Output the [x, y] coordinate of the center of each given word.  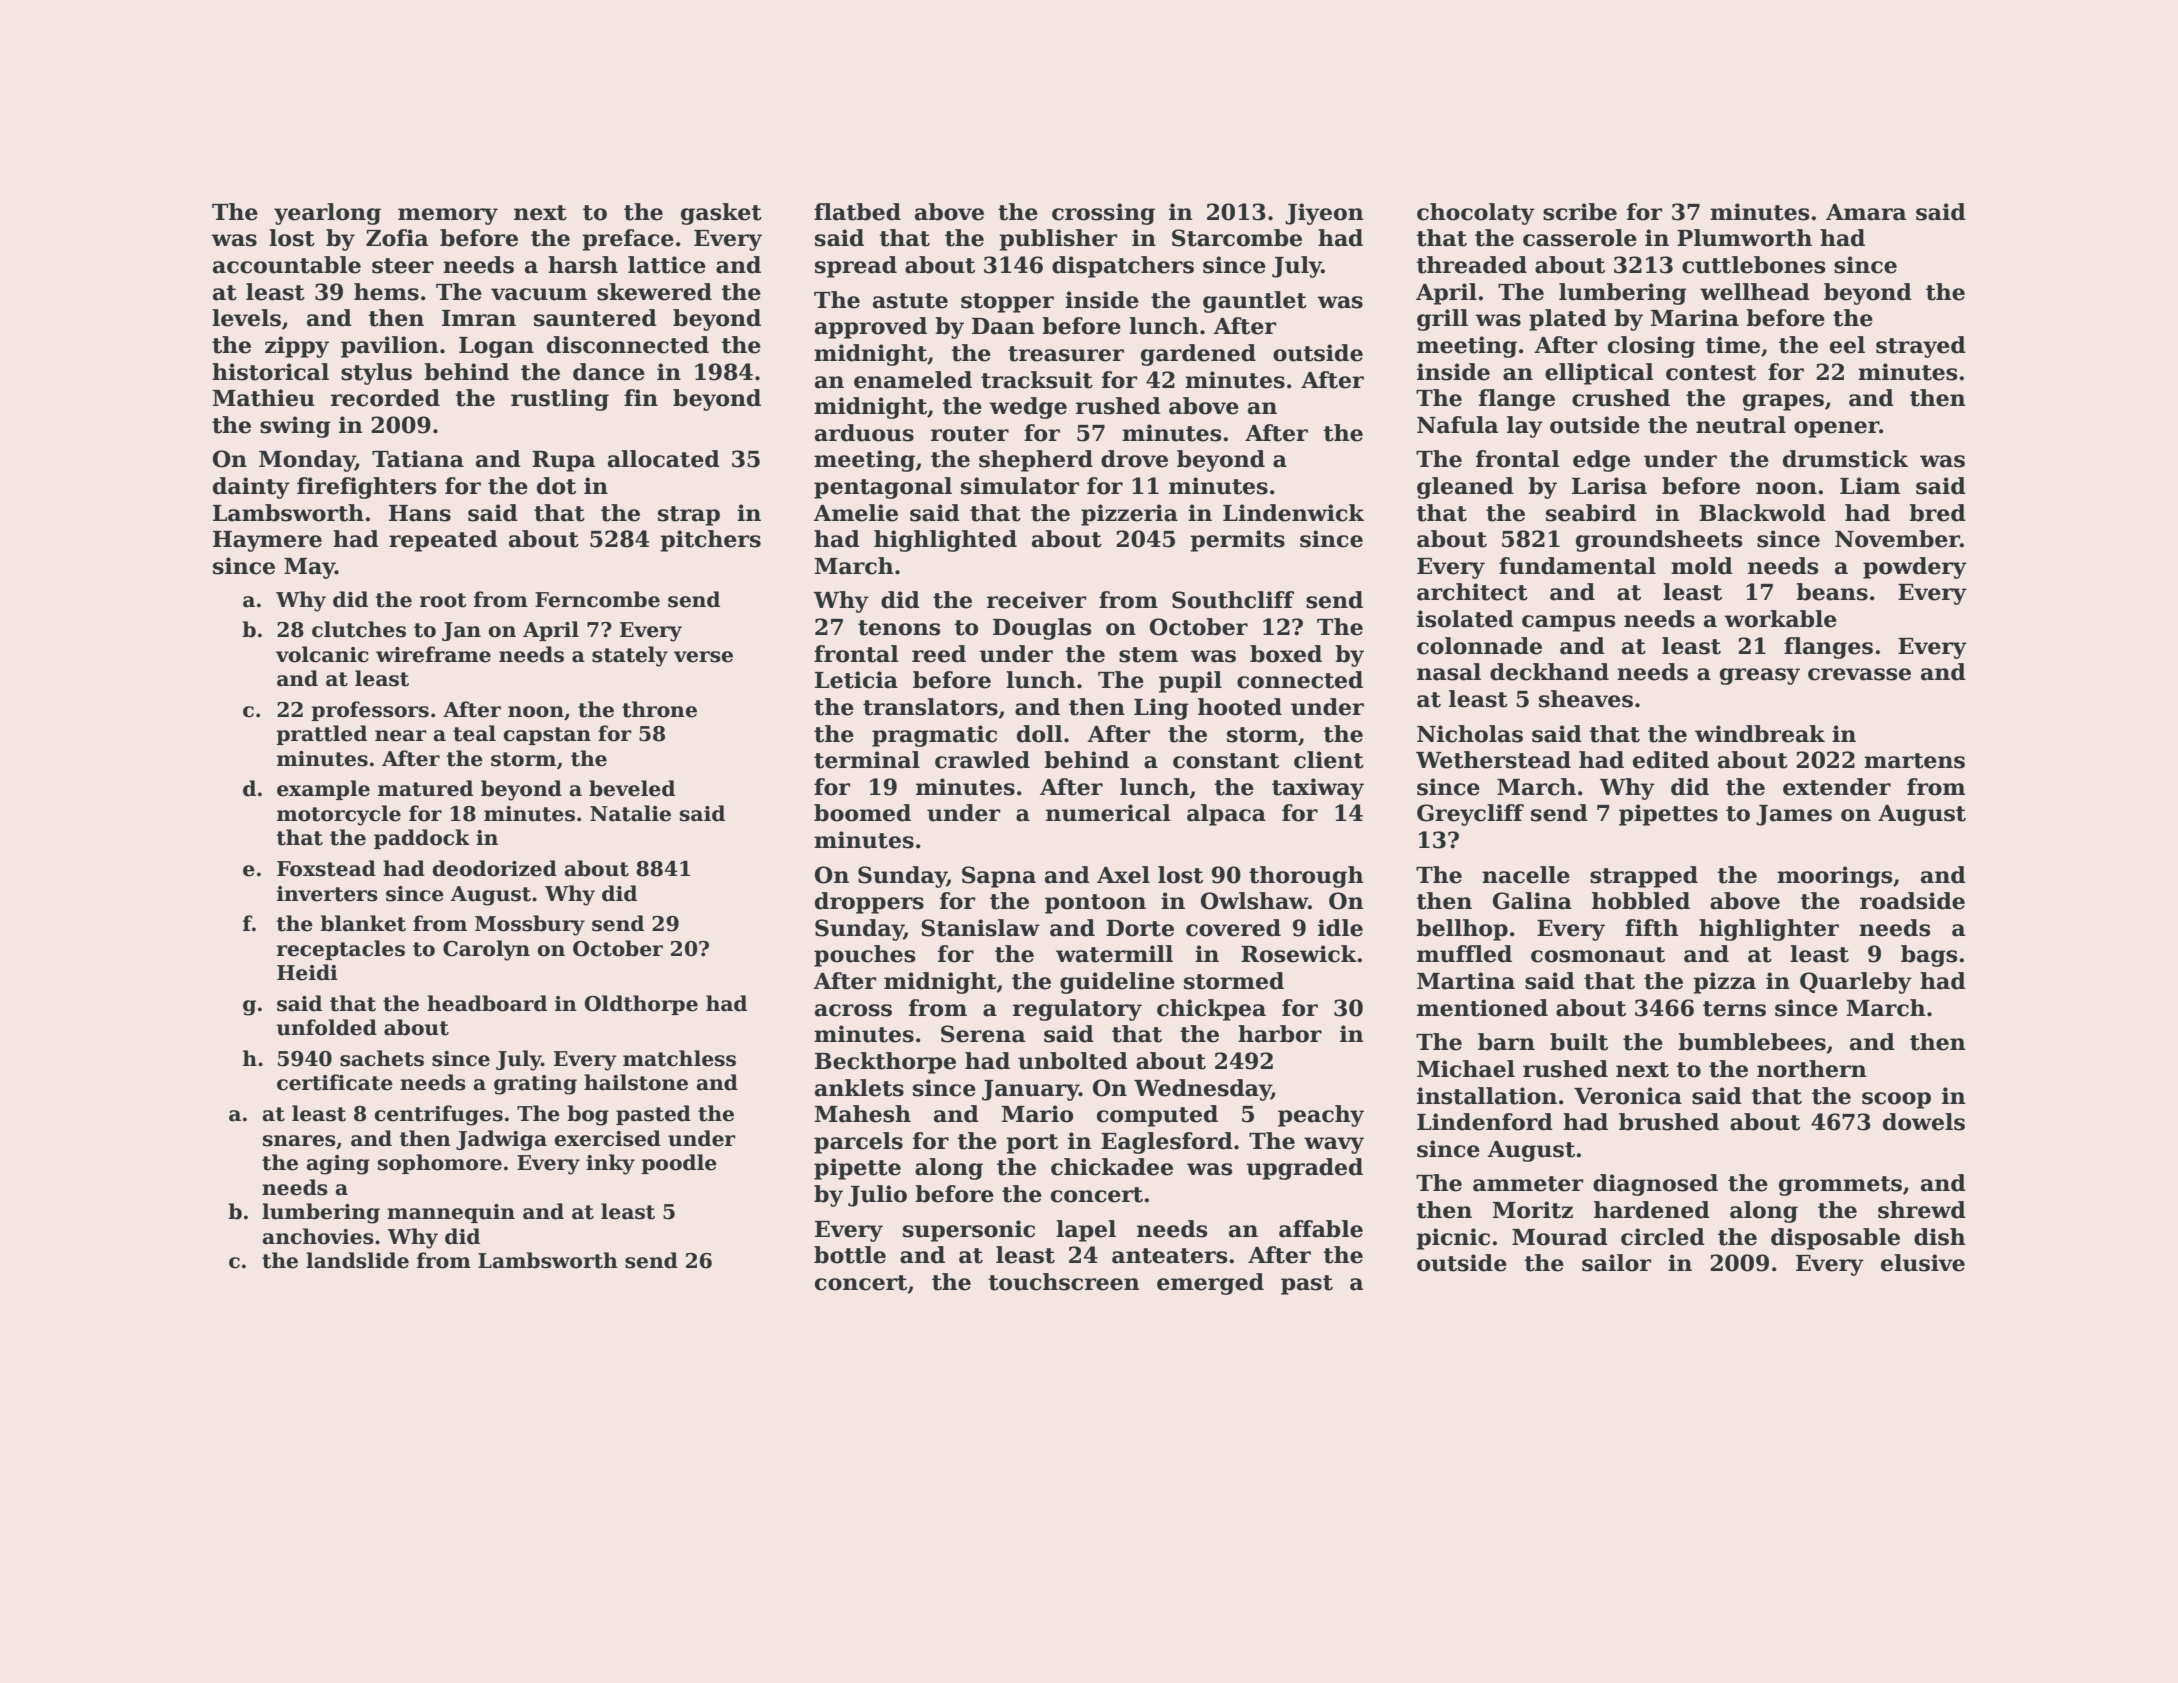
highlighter [1769, 930]
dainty [251, 488]
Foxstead [326, 868]
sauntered [595, 318]
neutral [1741, 425]
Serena [983, 1034]
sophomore [440, 1164]
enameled [913, 380]
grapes [1783, 402]
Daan [1003, 326]
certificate [335, 1082]
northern [1812, 1069]
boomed [862, 813]
